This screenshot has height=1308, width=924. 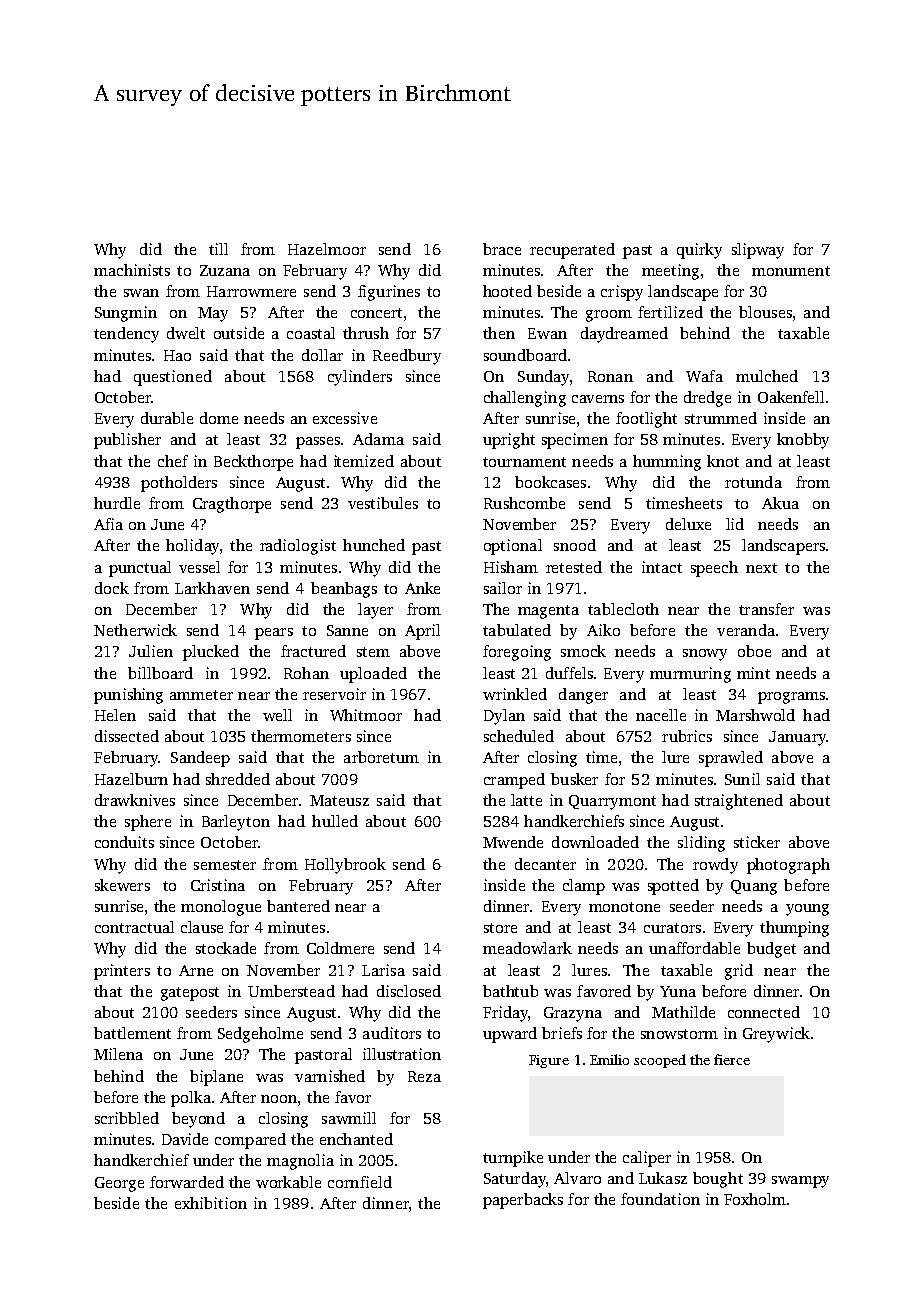 I want to click on till, so click(x=218, y=249).
